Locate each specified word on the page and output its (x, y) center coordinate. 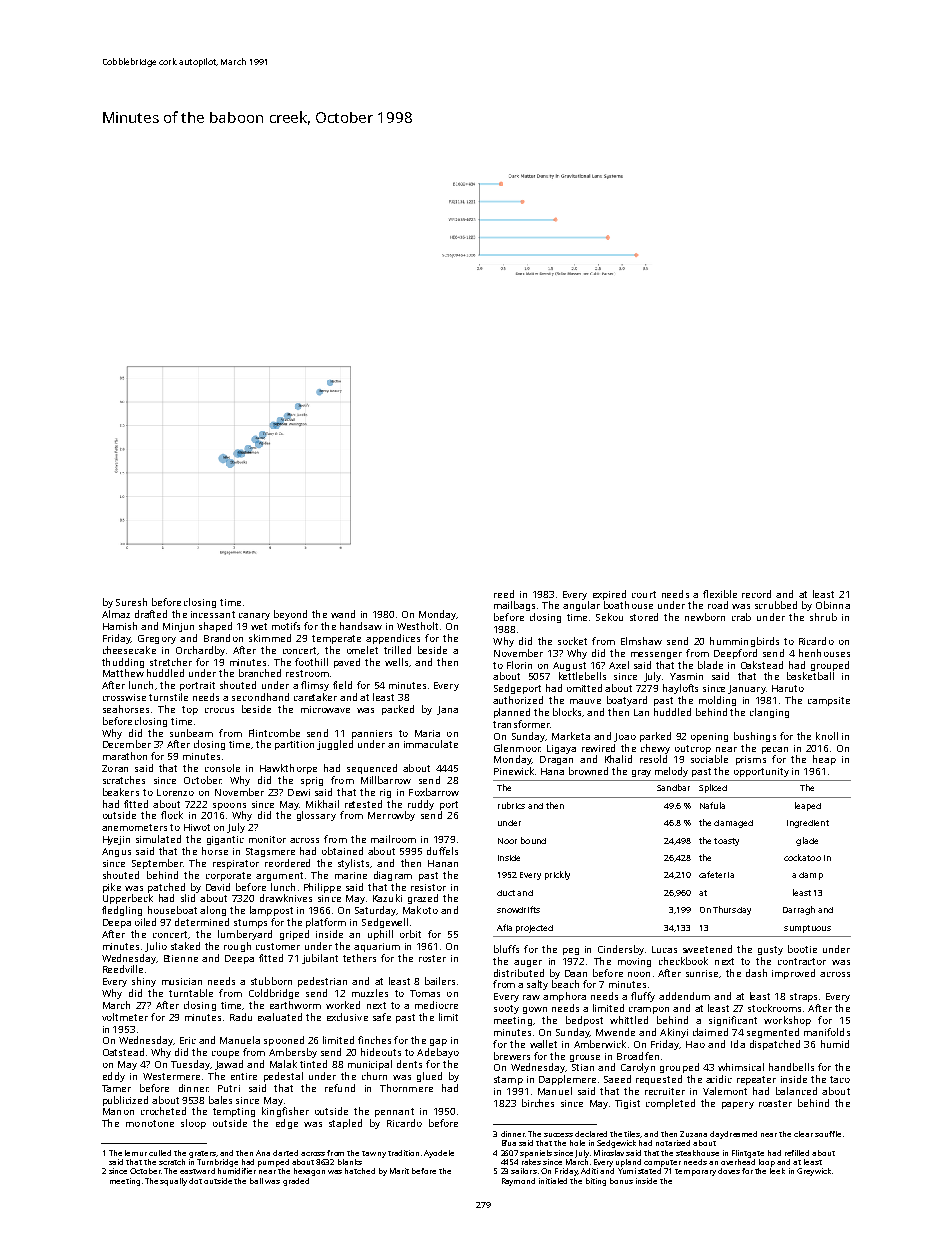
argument (279, 876)
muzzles (370, 993)
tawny (374, 1154)
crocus (219, 710)
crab (741, 617)
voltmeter (125, 1017)
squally (173, 1182)
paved (347, 663)
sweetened (707, 949)
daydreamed (733, 1135)
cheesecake (129, 650)
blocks (568, 712)
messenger (656, 655)
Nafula (712, 805)
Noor (507, 841)
